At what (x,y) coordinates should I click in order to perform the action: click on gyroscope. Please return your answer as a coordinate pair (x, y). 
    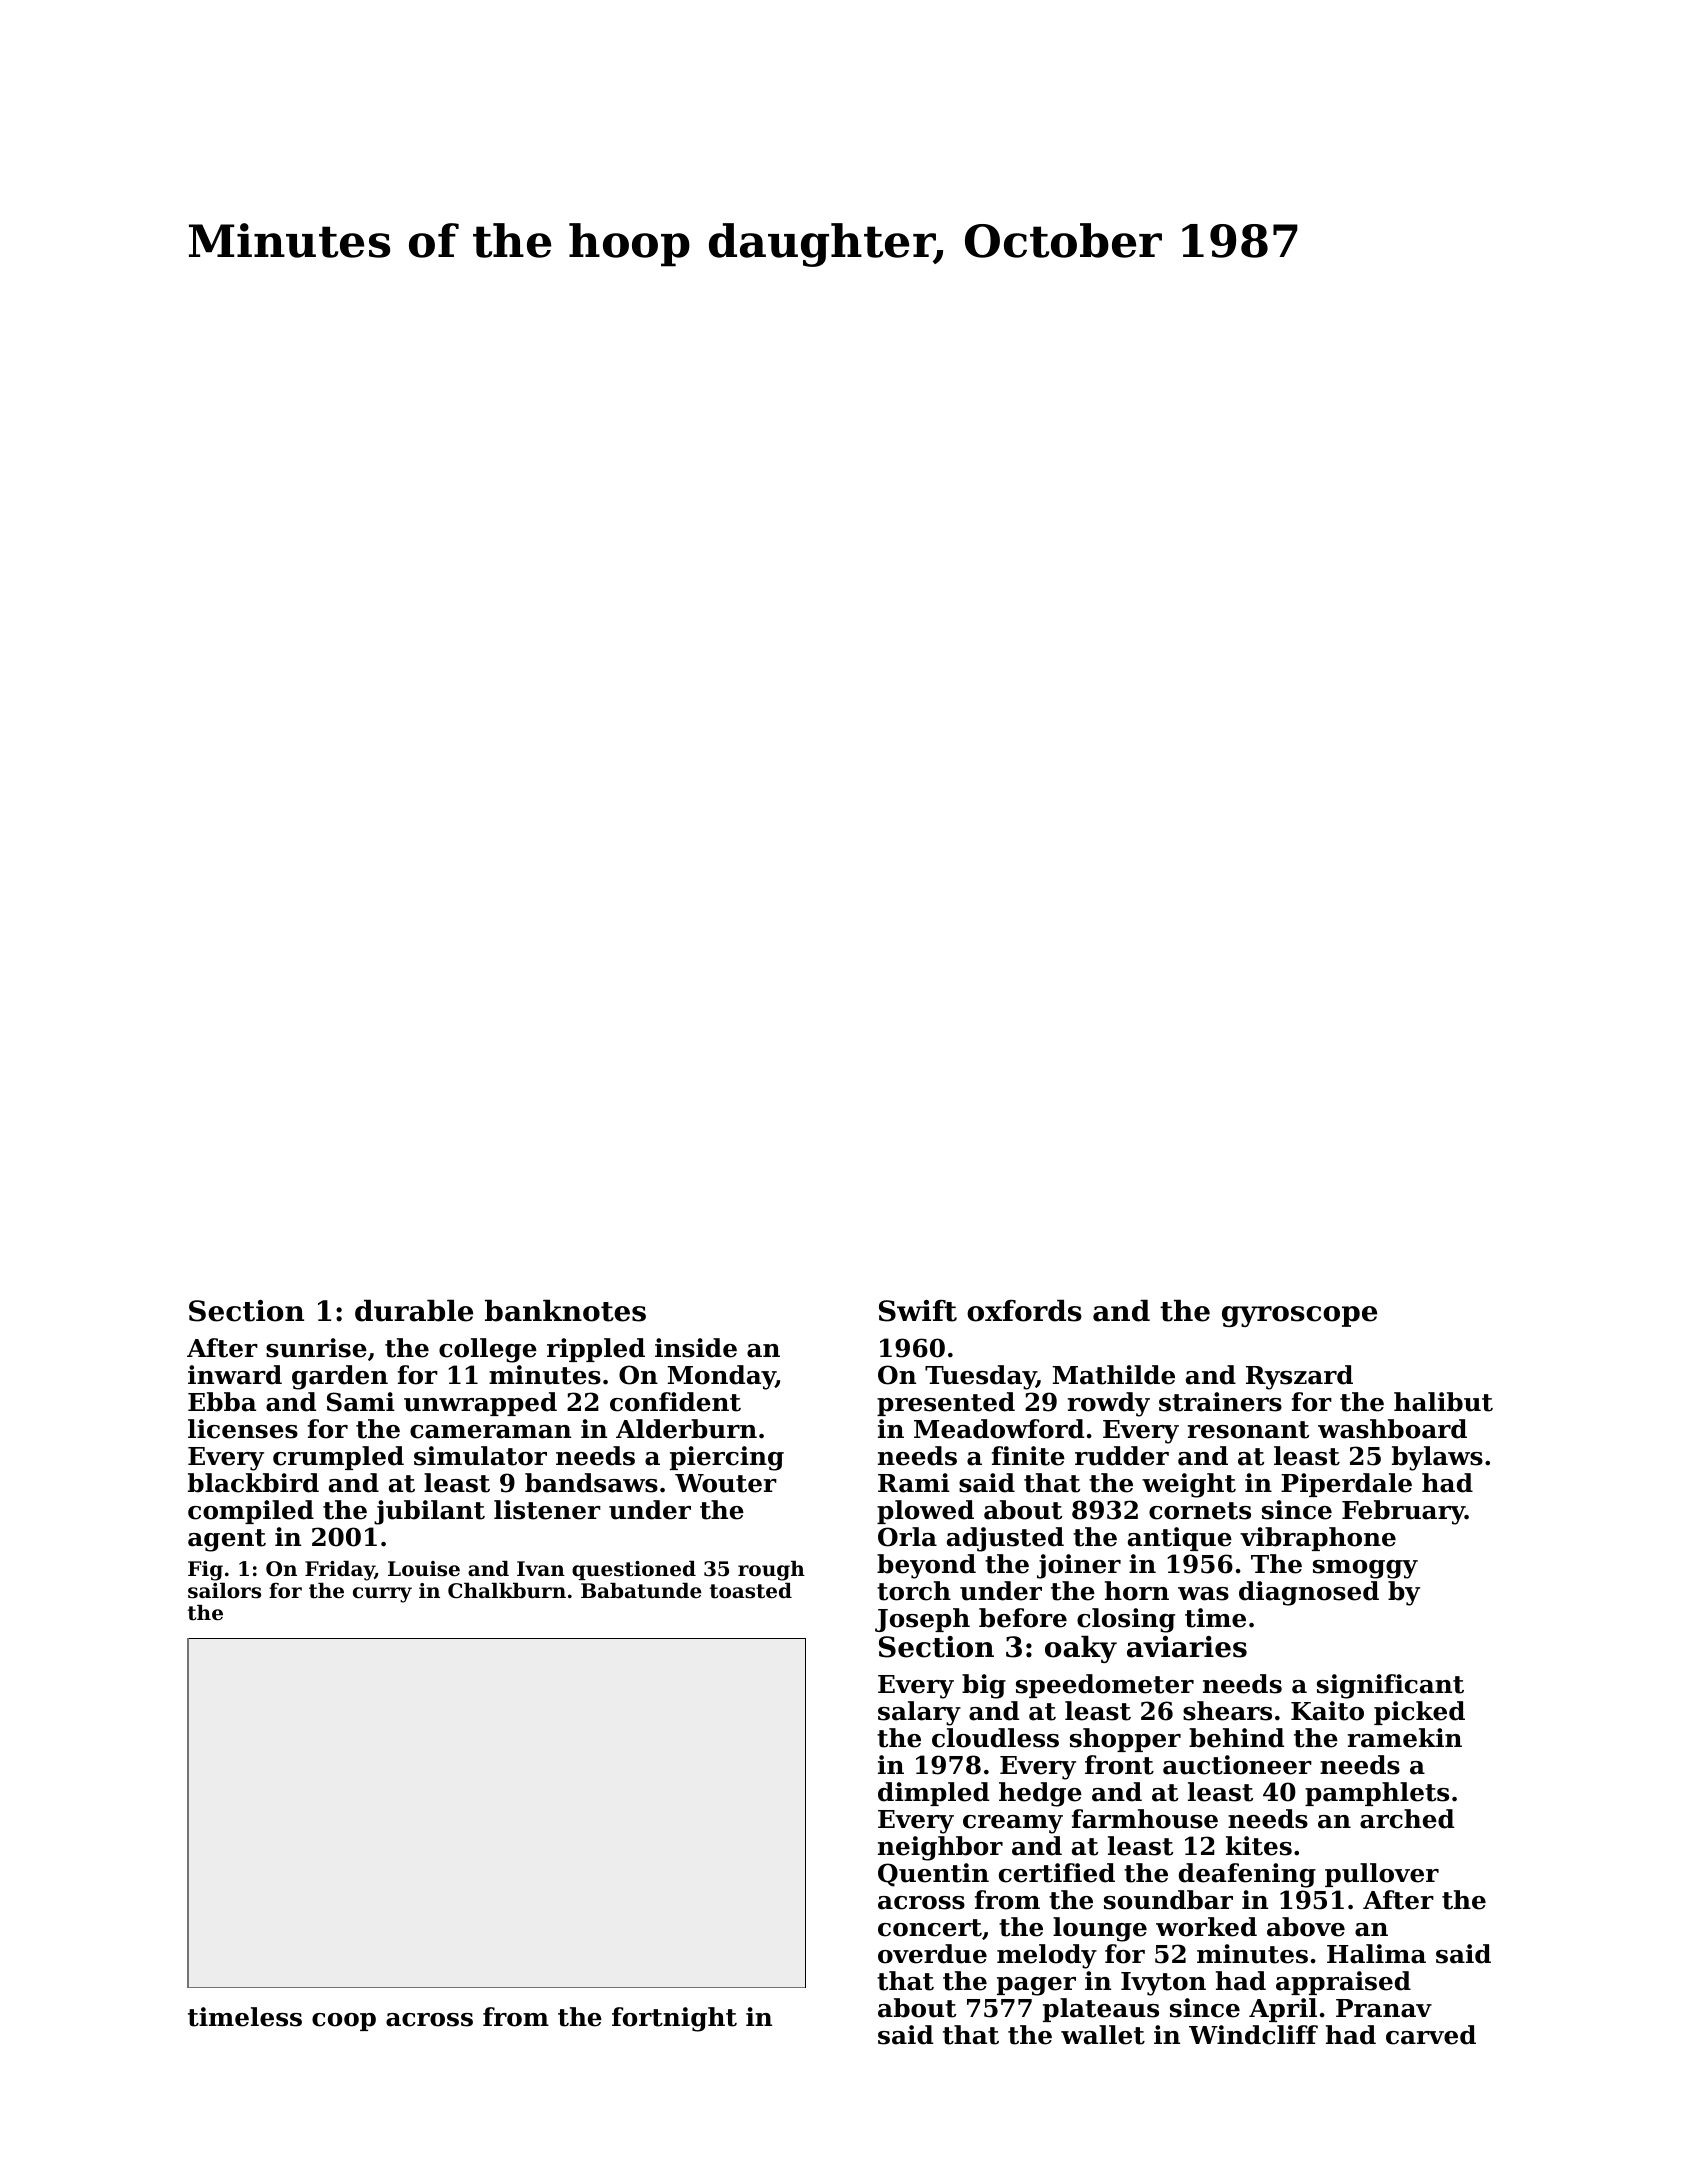
    Looking at the image, I should click on (1299, 1316).
